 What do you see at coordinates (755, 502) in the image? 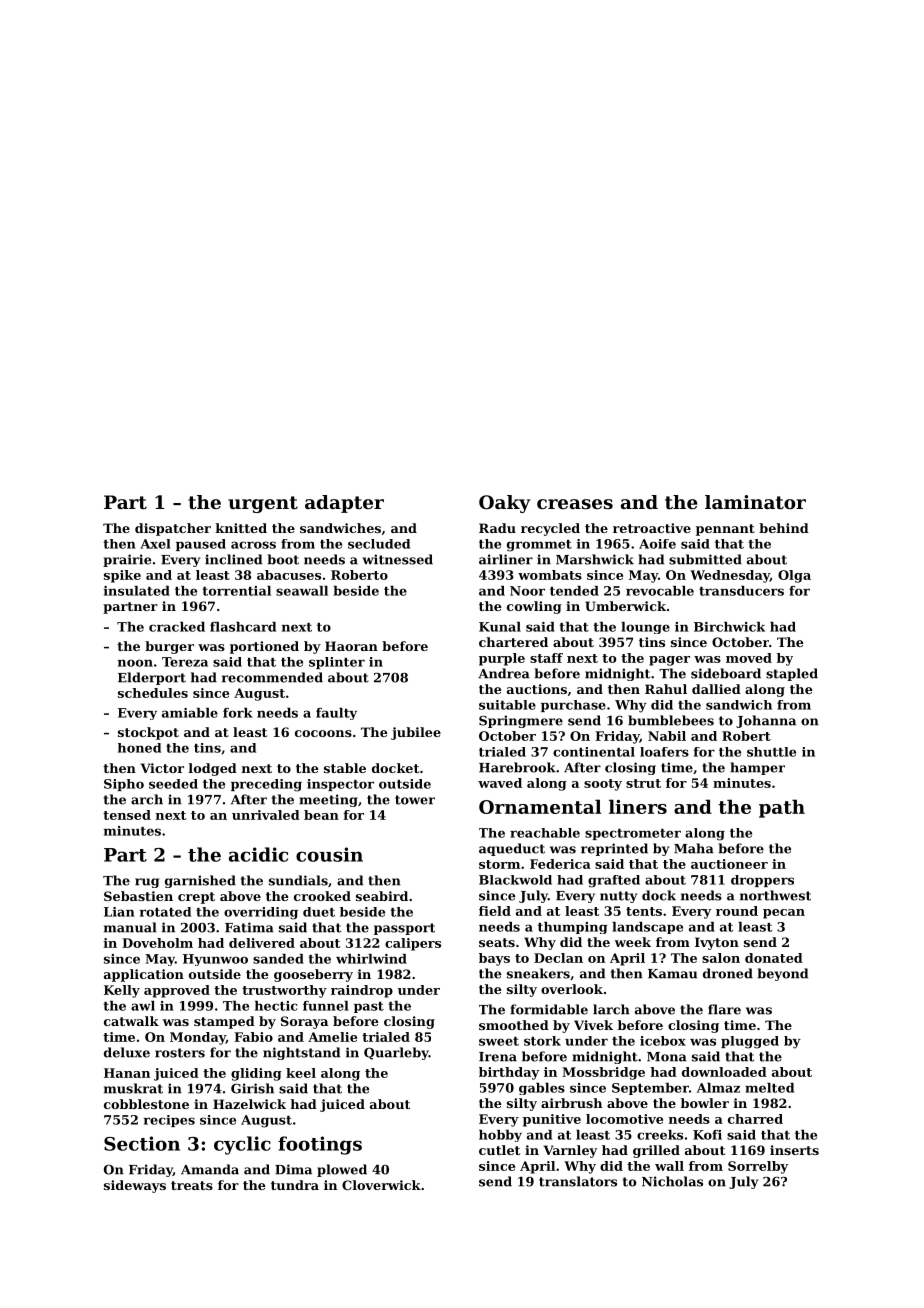
I see `laminator` at bounding box center [755, 502].
